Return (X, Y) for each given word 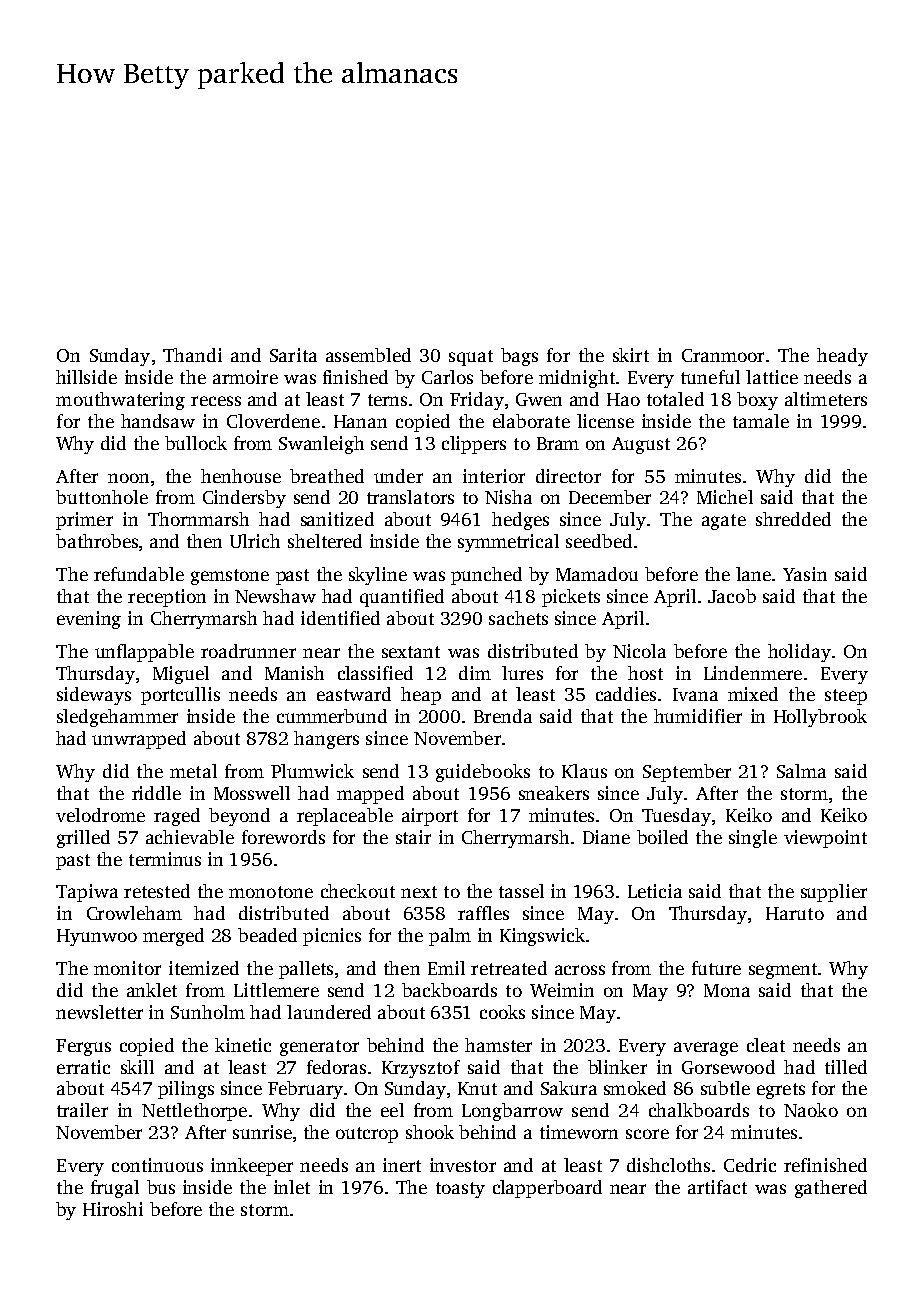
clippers (474, 445)
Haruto (795, 913)
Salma (801, 771)
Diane (606, 837)
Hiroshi (113, 1209)
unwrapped (139, 740)
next (419, 892)
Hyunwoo (97, 937)
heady (842, 357)
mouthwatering (120, 401)
